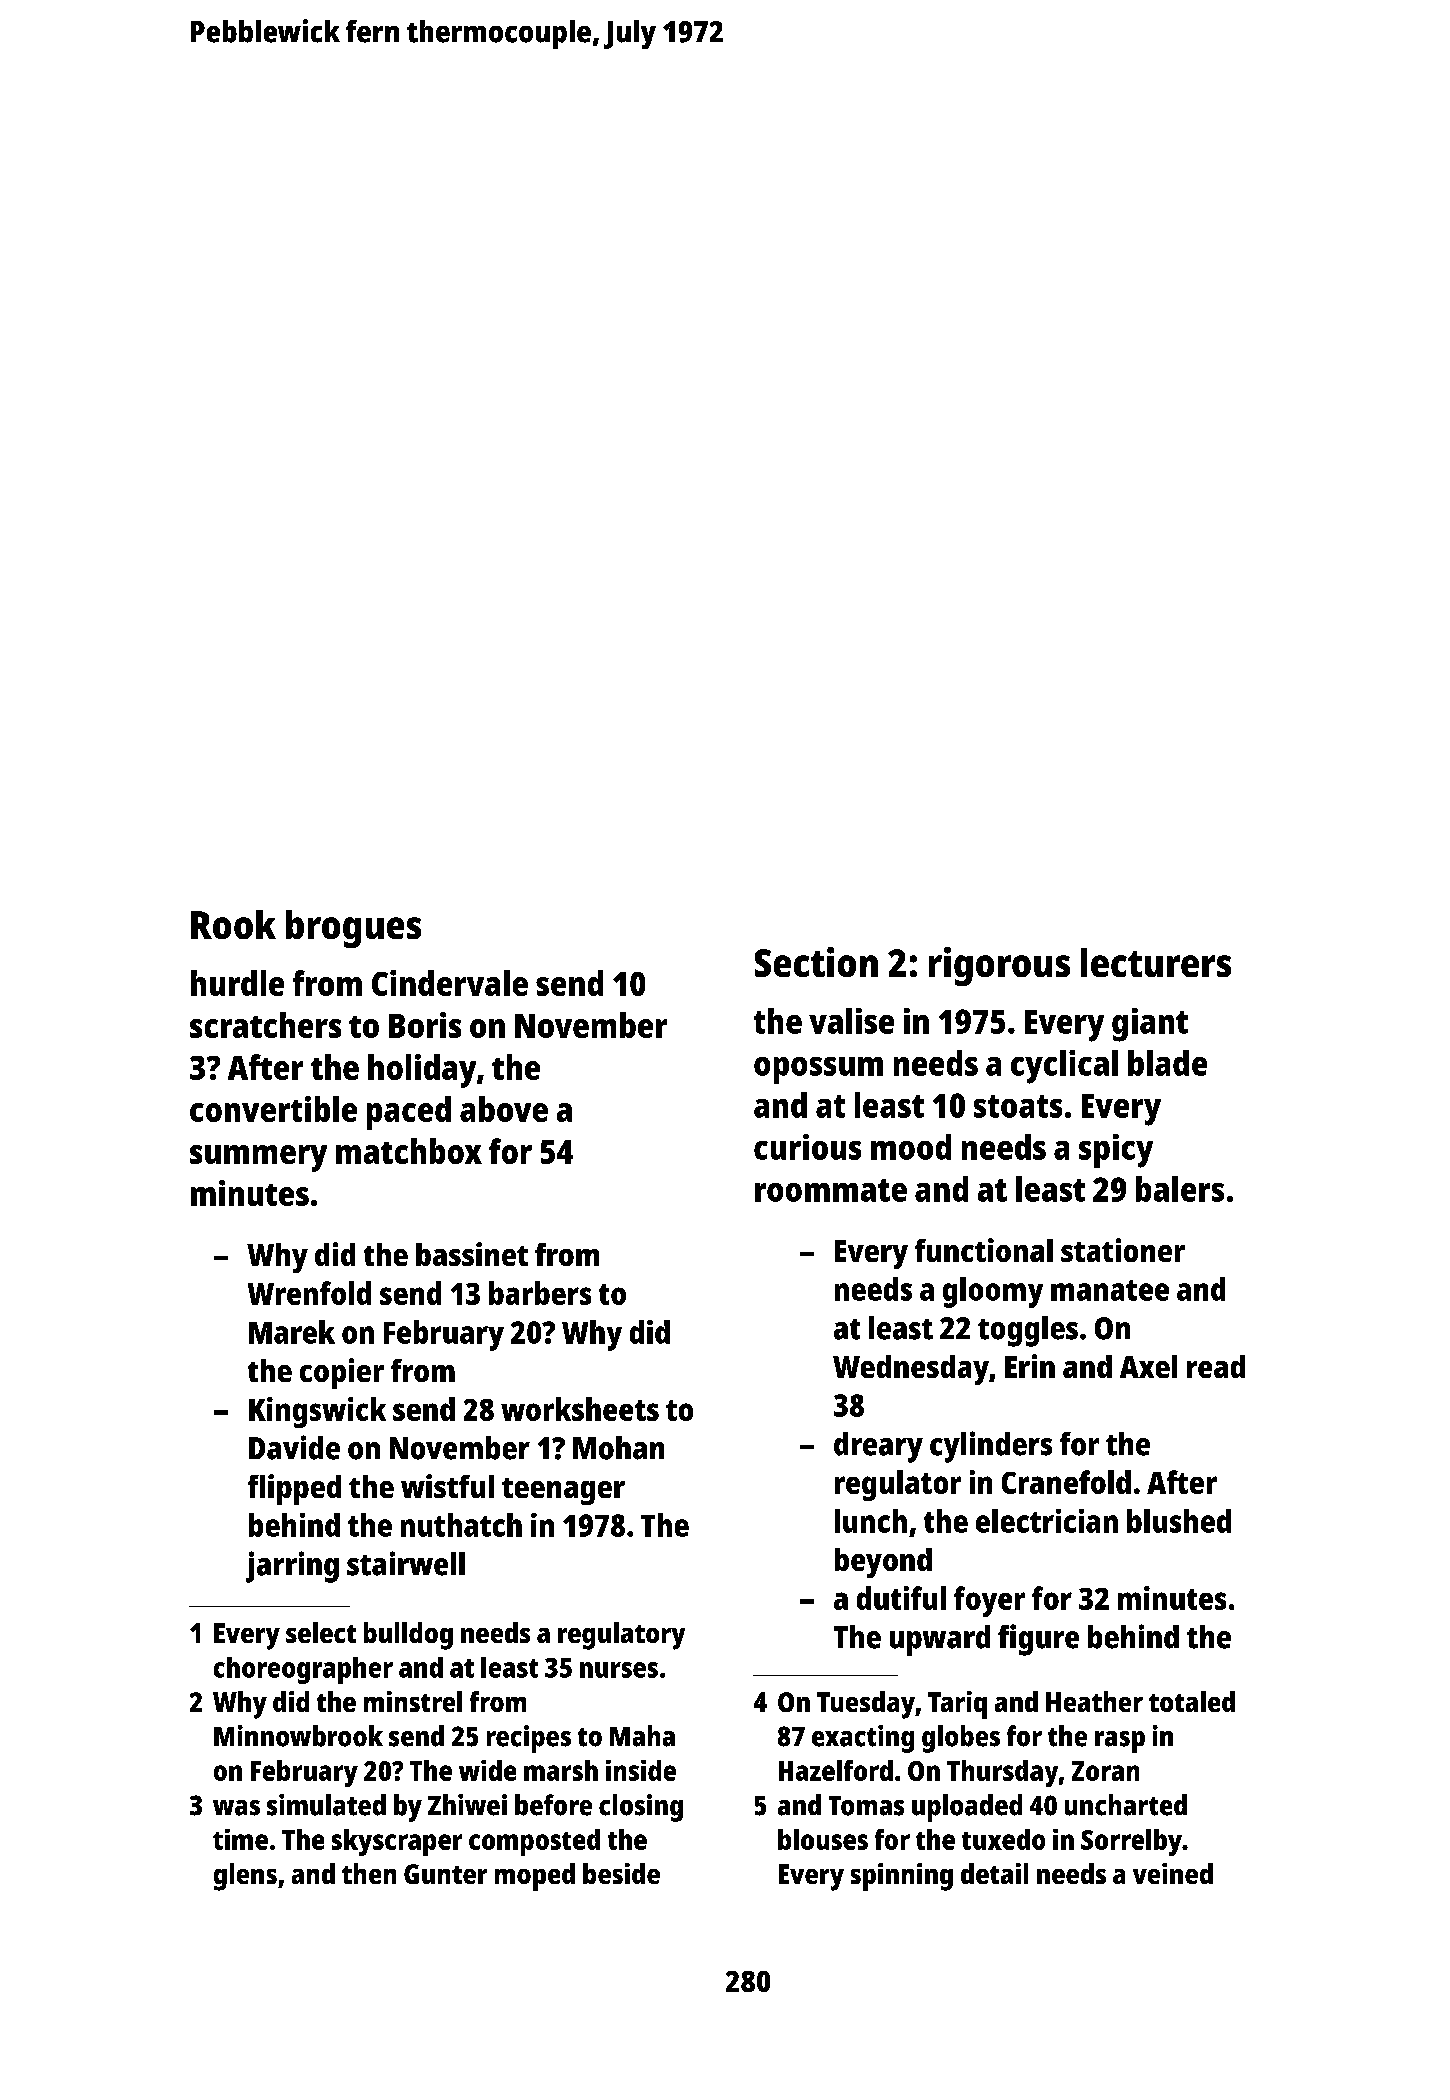 Image resolution: width=1450 pixels, height=2100 pixels. I want to click on beside, so click(621, 1873).
